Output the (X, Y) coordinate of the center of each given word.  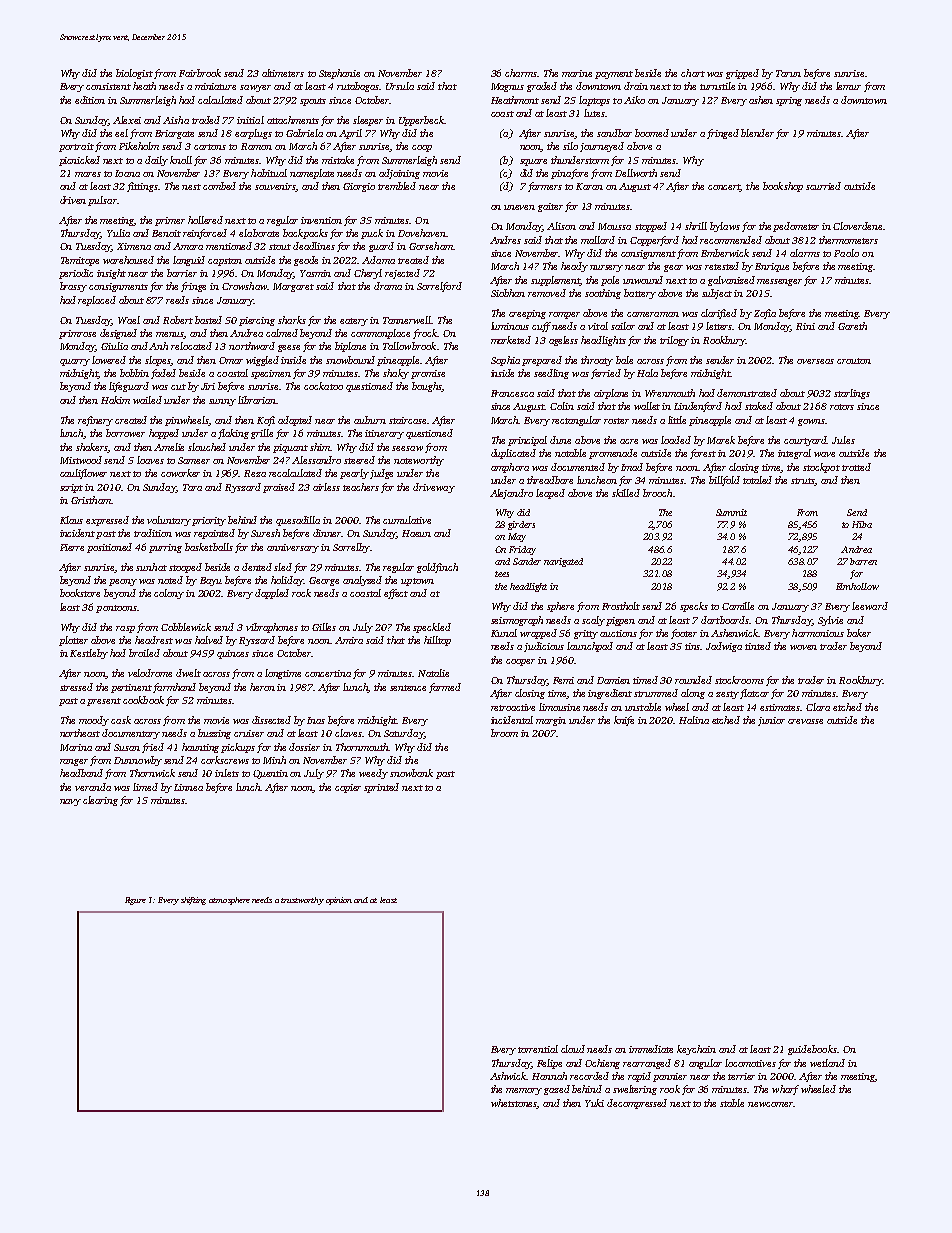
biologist (134, 74)
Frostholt (621, 606)
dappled (272, 594)
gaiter (550, 207)
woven (803, 647)
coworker (180, 473)
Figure (135, 901)
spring (789, 101)
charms (521, 73)
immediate (651, 1049)
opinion (339, 901)
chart (693, 73)
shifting (193, 901)
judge (381, 474)
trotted (856, 467)
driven (73, 200)
